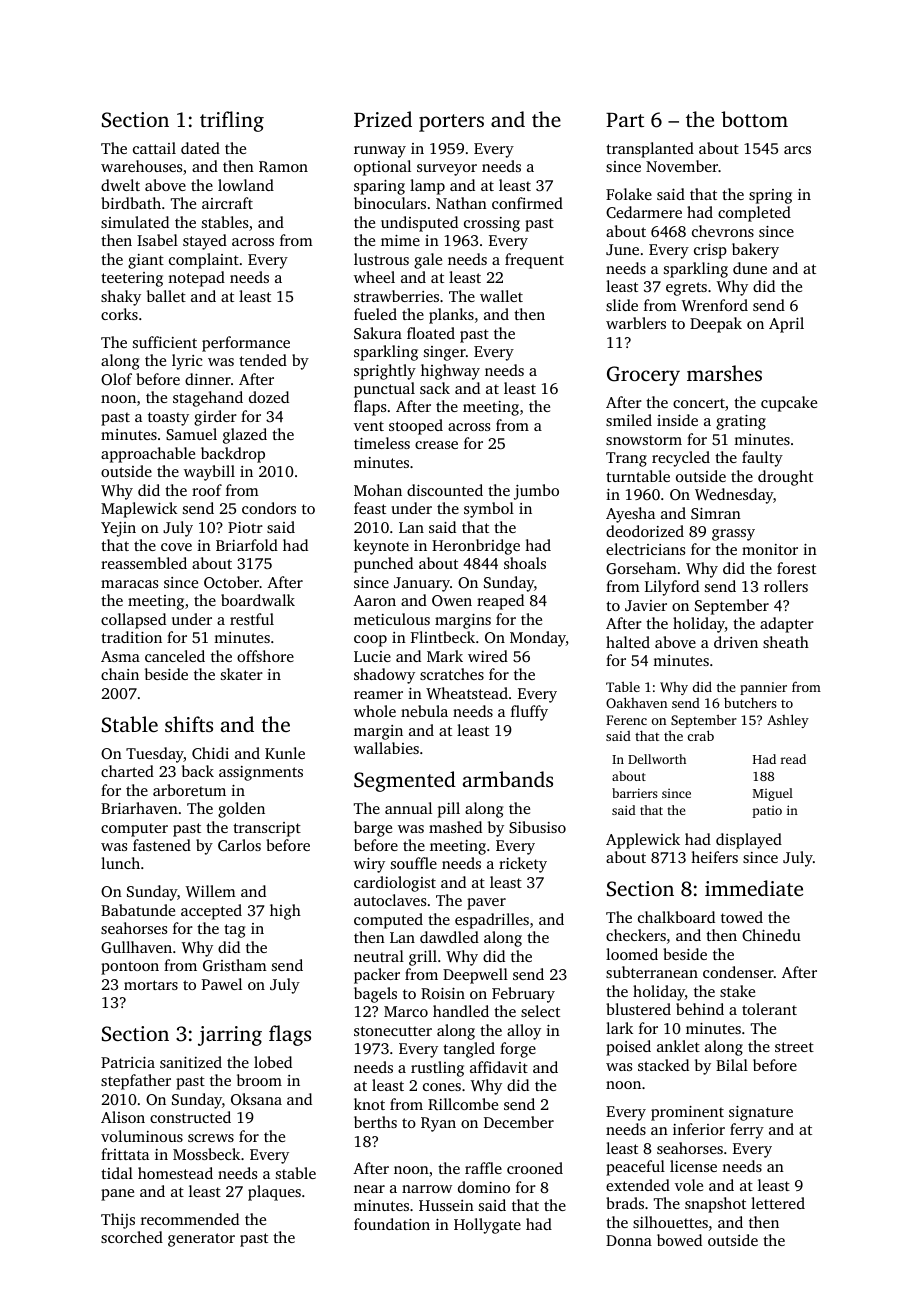 This image has width=924, height=1308. What do you see at coordinates (190, 1117) in the image?
I see `constructed` at bounding box center [190, 1117].
